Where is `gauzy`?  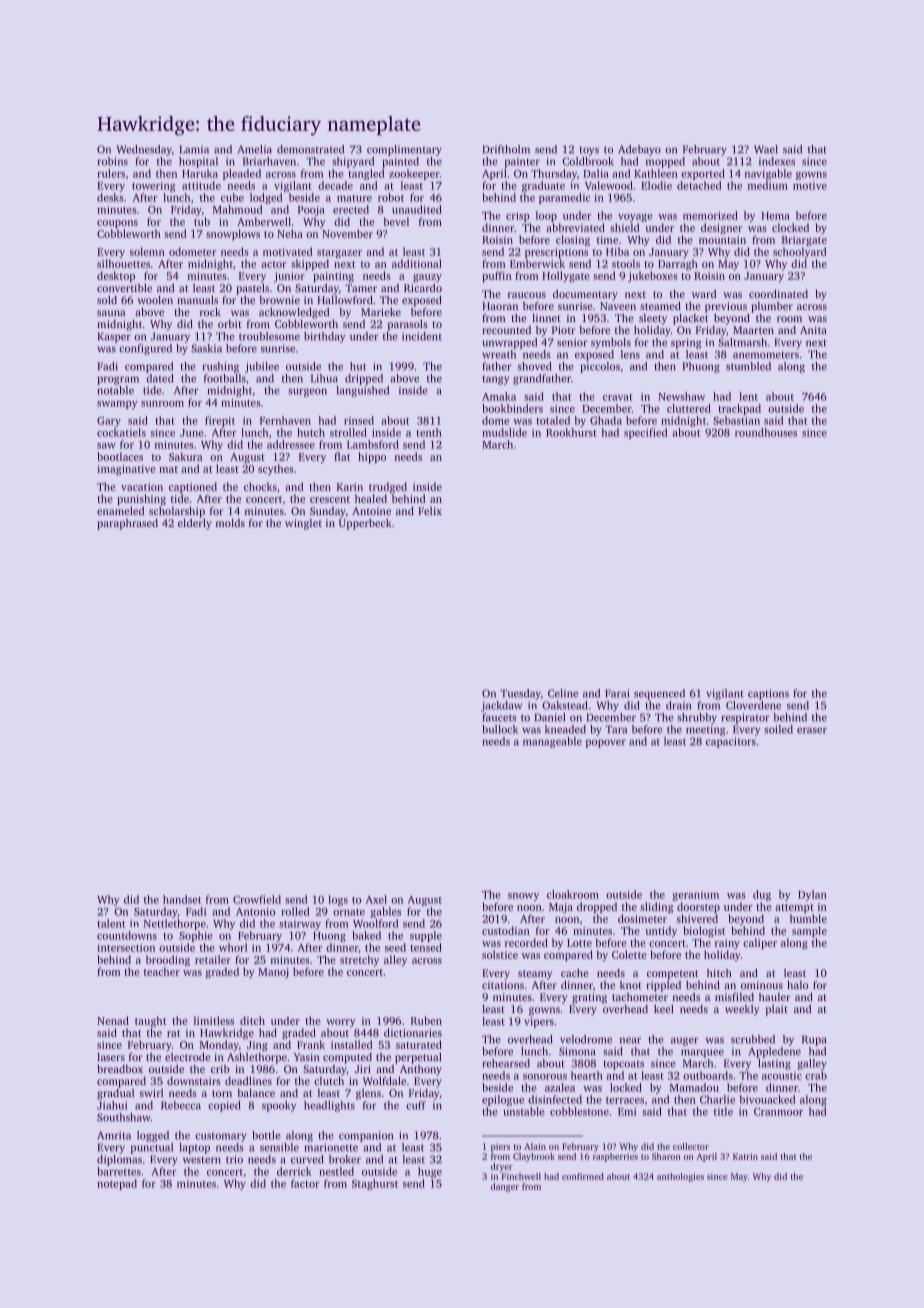 gauzy is located at coordinates (427, 278).
